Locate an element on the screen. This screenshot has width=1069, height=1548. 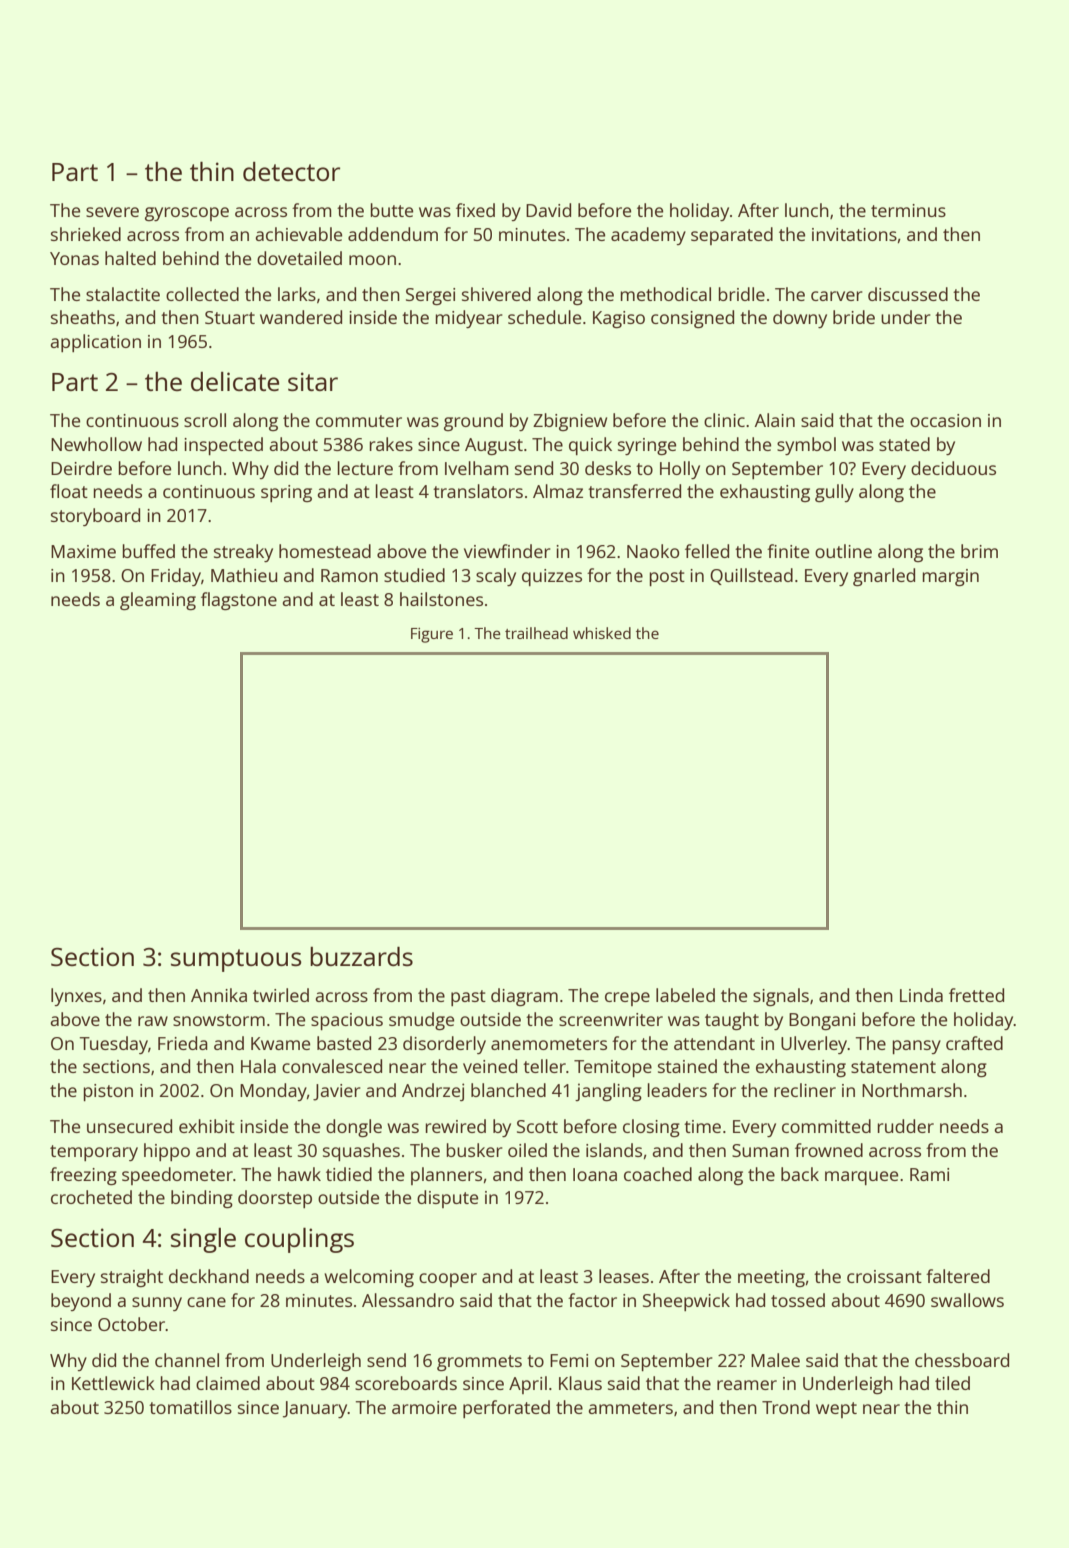
separated is located at coordinates (732, 236).
